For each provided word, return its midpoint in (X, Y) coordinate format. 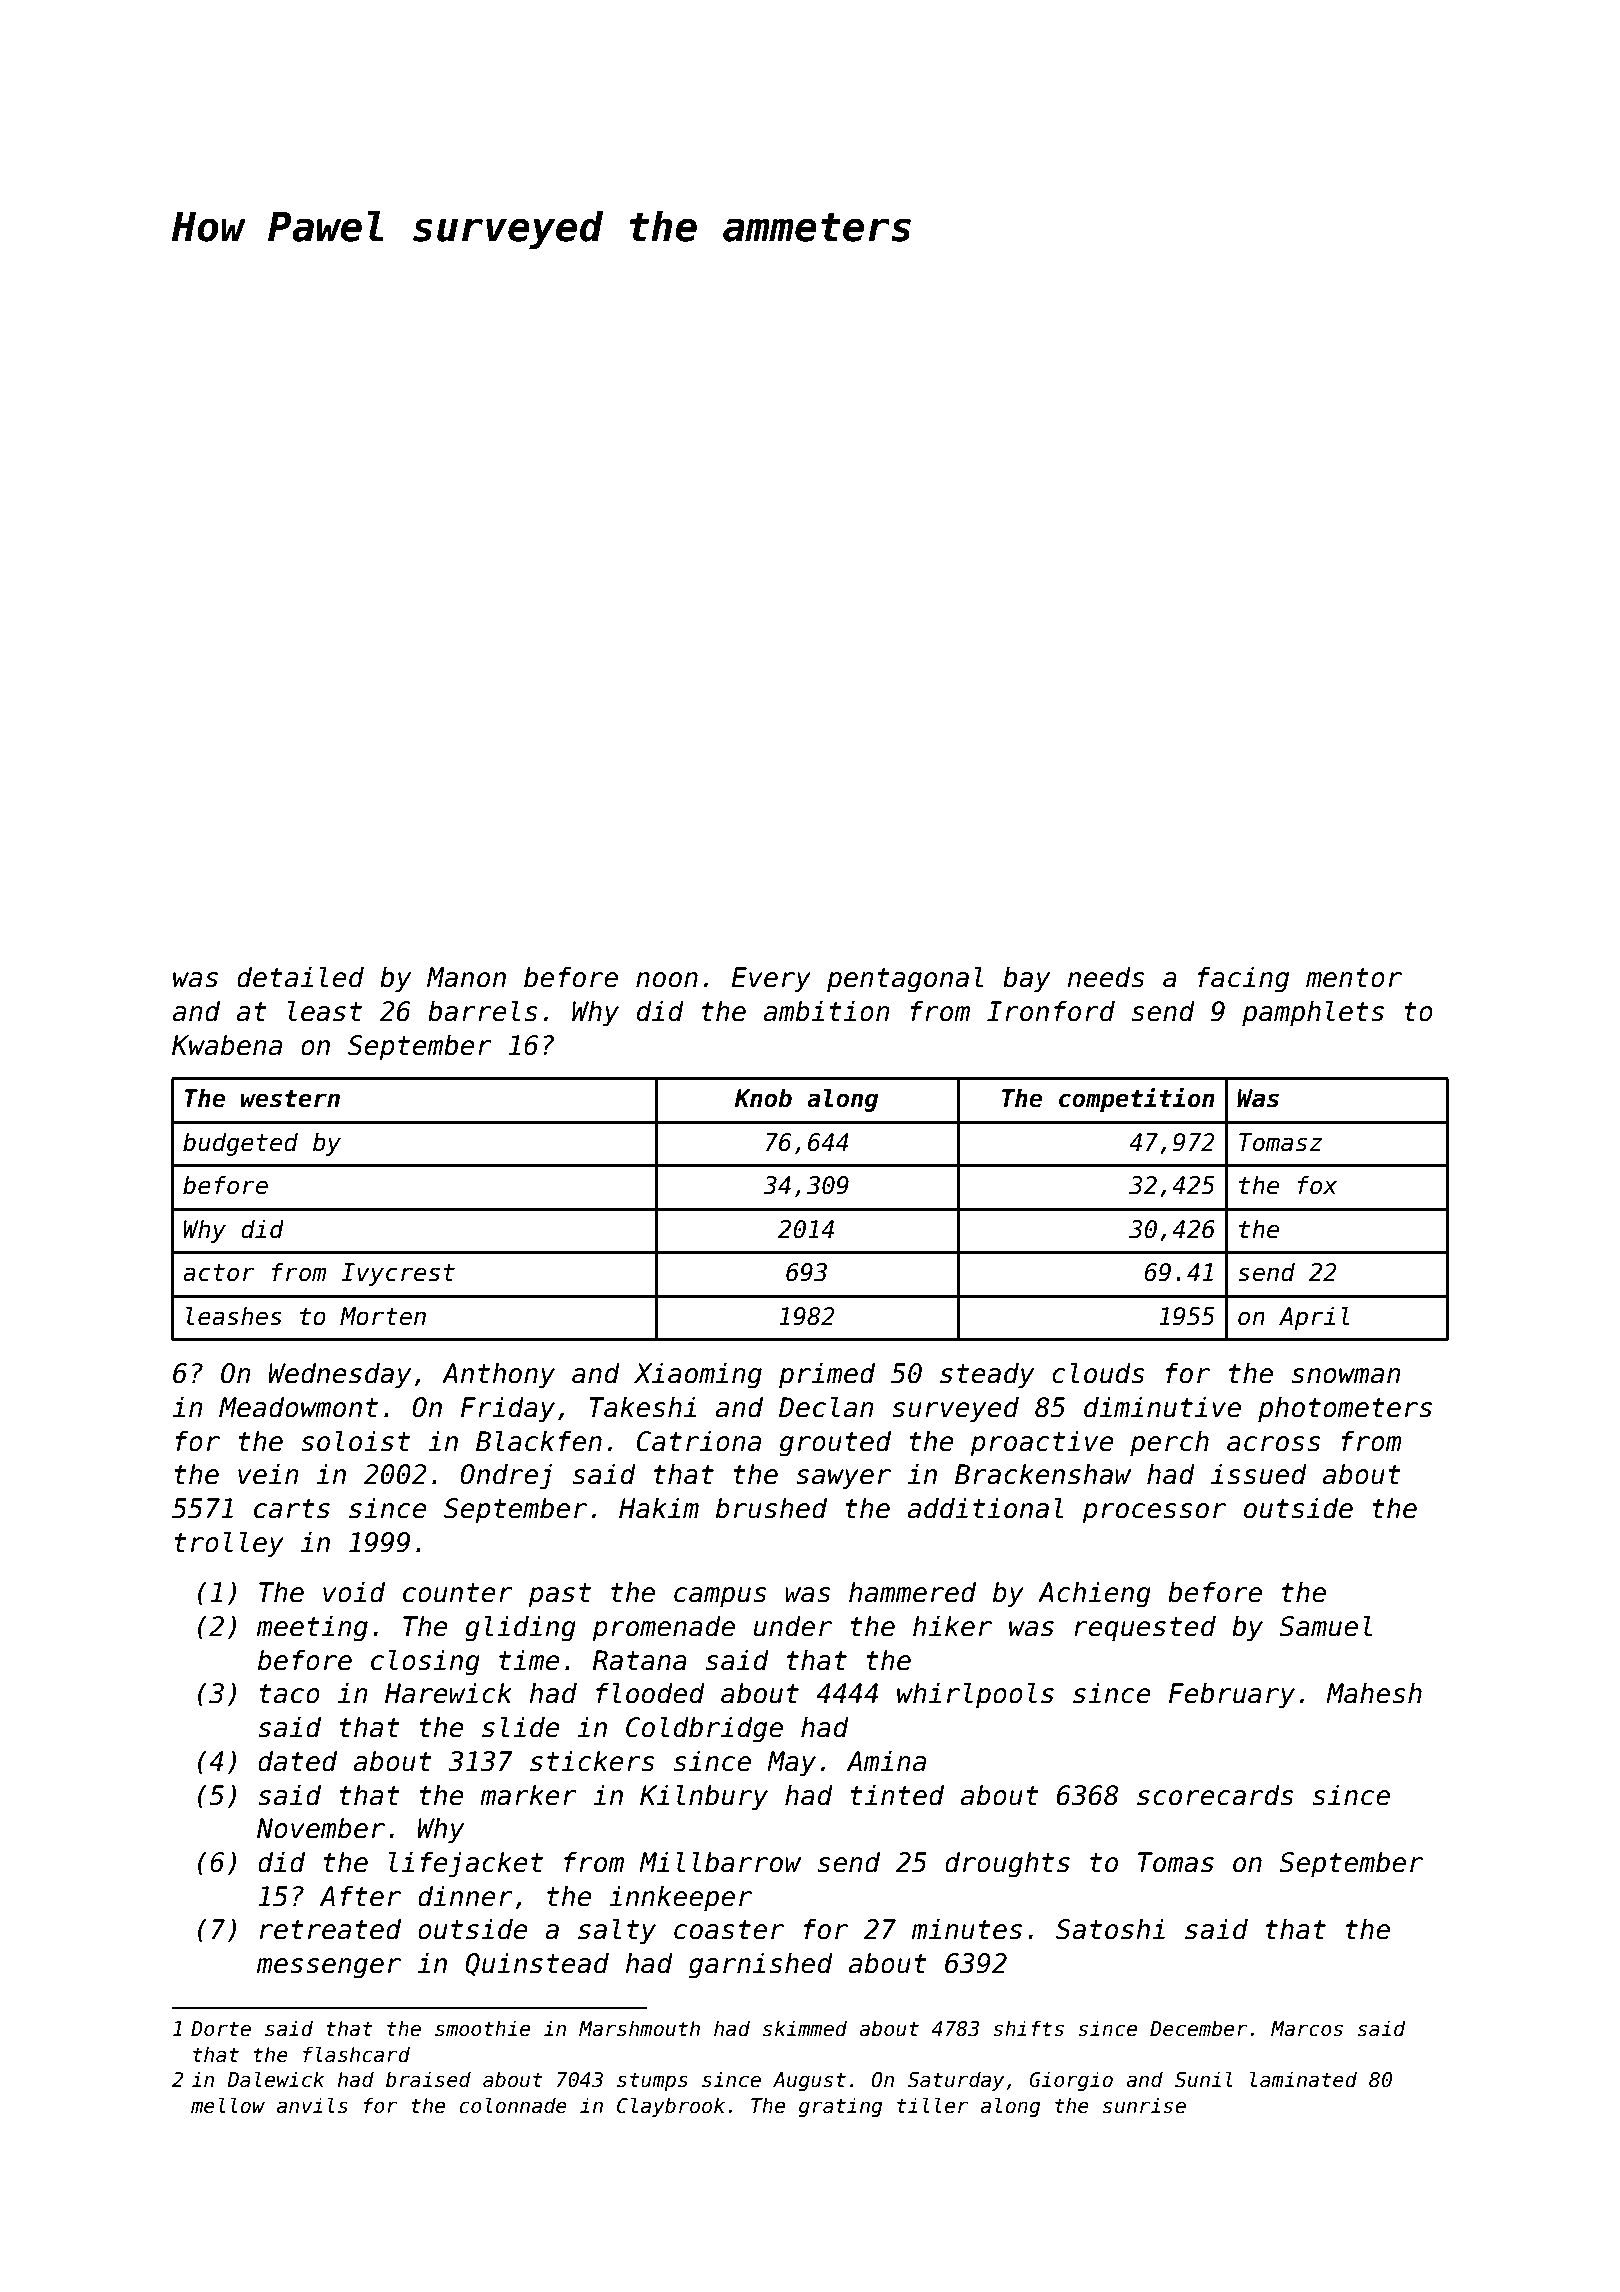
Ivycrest (398, 1274)
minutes (967, 1929)
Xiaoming (698, 1375)
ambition (827, 1011)
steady (987, 1375)
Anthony (498, 1375)
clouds (1098, 1373)
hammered (912, 1592)
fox (1317, 1185)
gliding (520, 1628)
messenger (329, 1968)
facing (1243, 979)
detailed (300, 977)
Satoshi (1110, 1929)
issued (1259, 1474)
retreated (330, 1929)
